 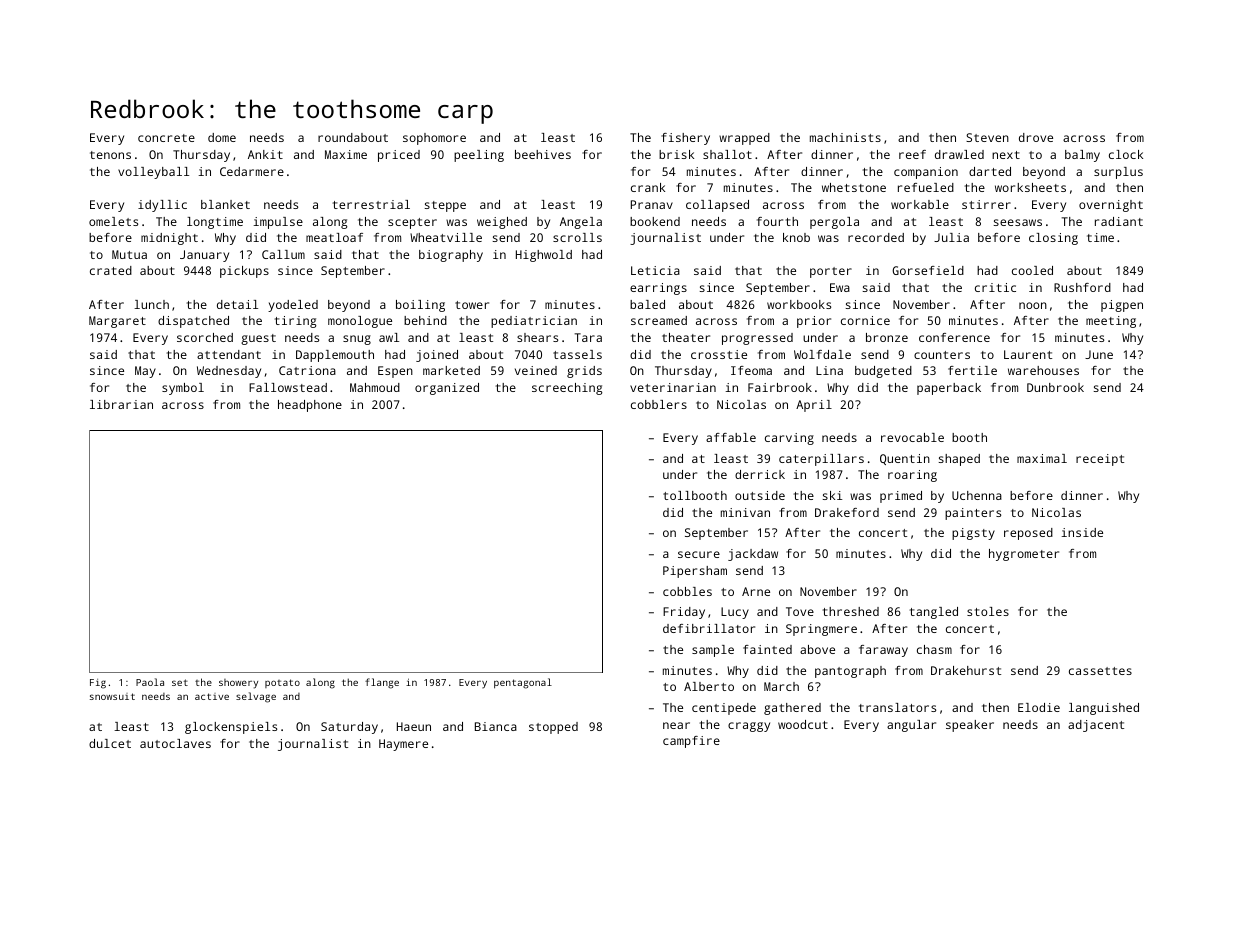 What do you see at coordinates (175, 743) in the page?
I see `autoclaves` at bounding box center [175, 743].
